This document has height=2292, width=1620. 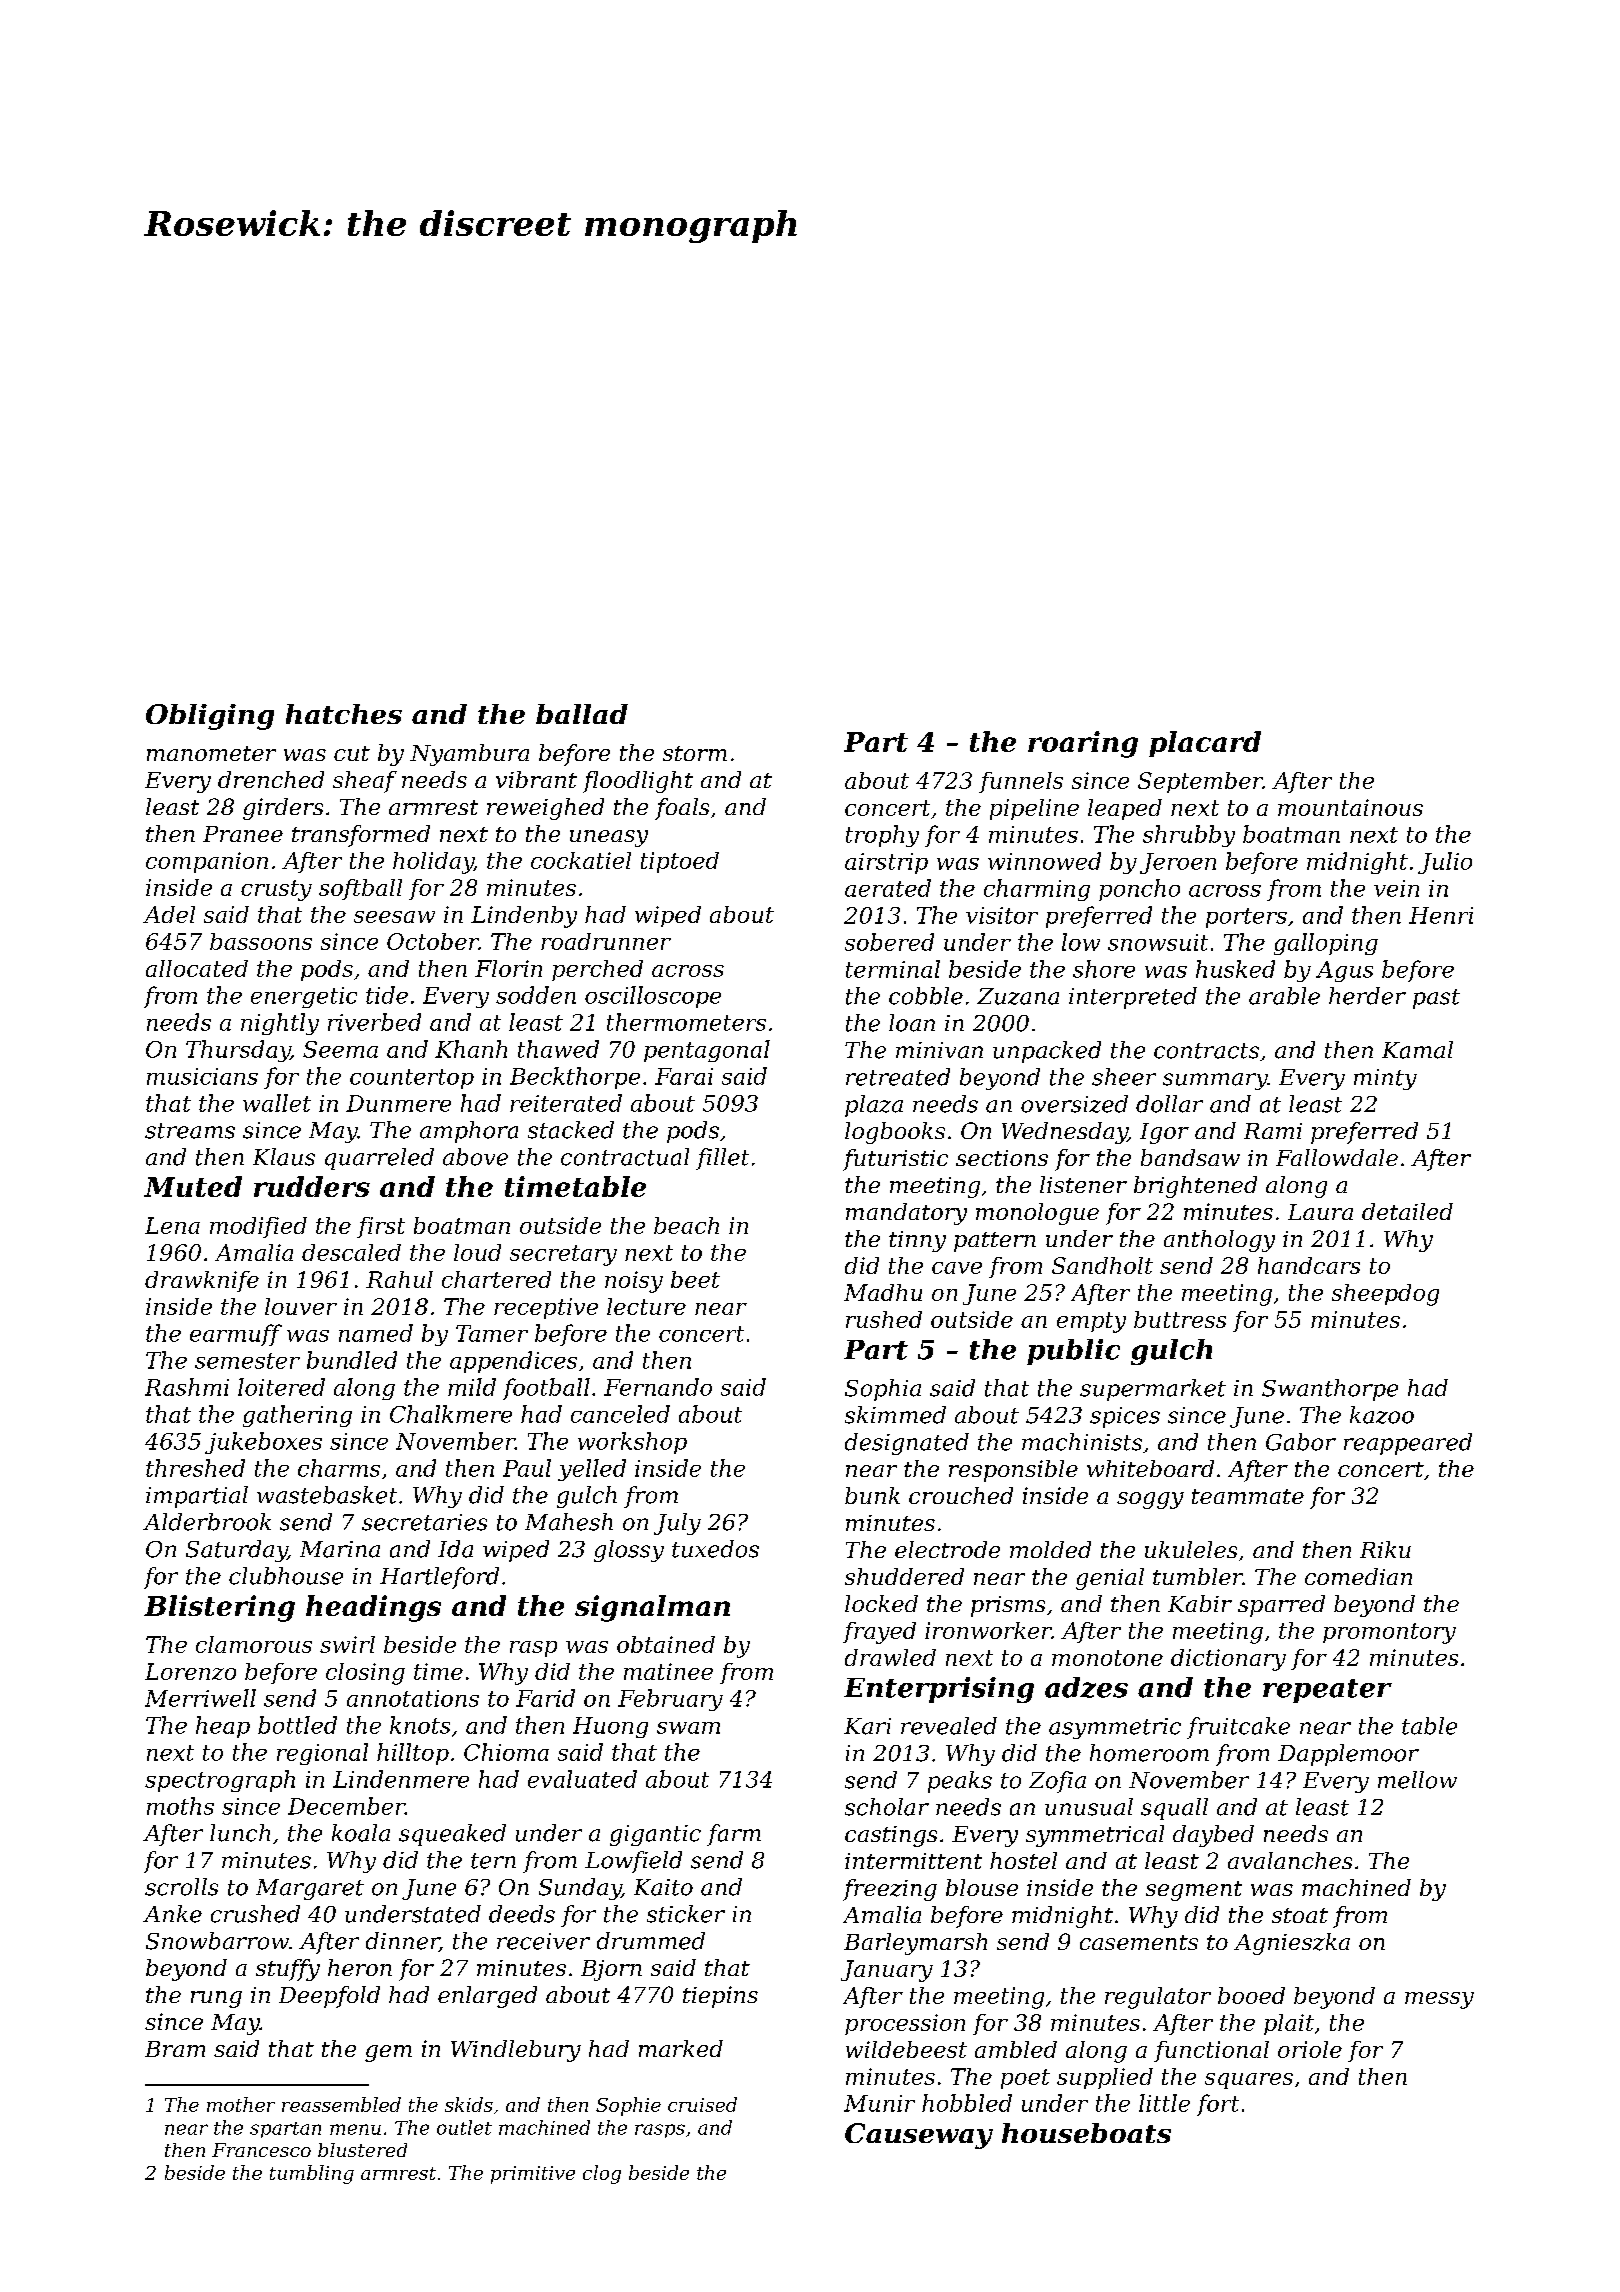 What do you see at coordinates (1417, 1780) in the document?
I see `mellow` at bounding box center [1417, 1780].
